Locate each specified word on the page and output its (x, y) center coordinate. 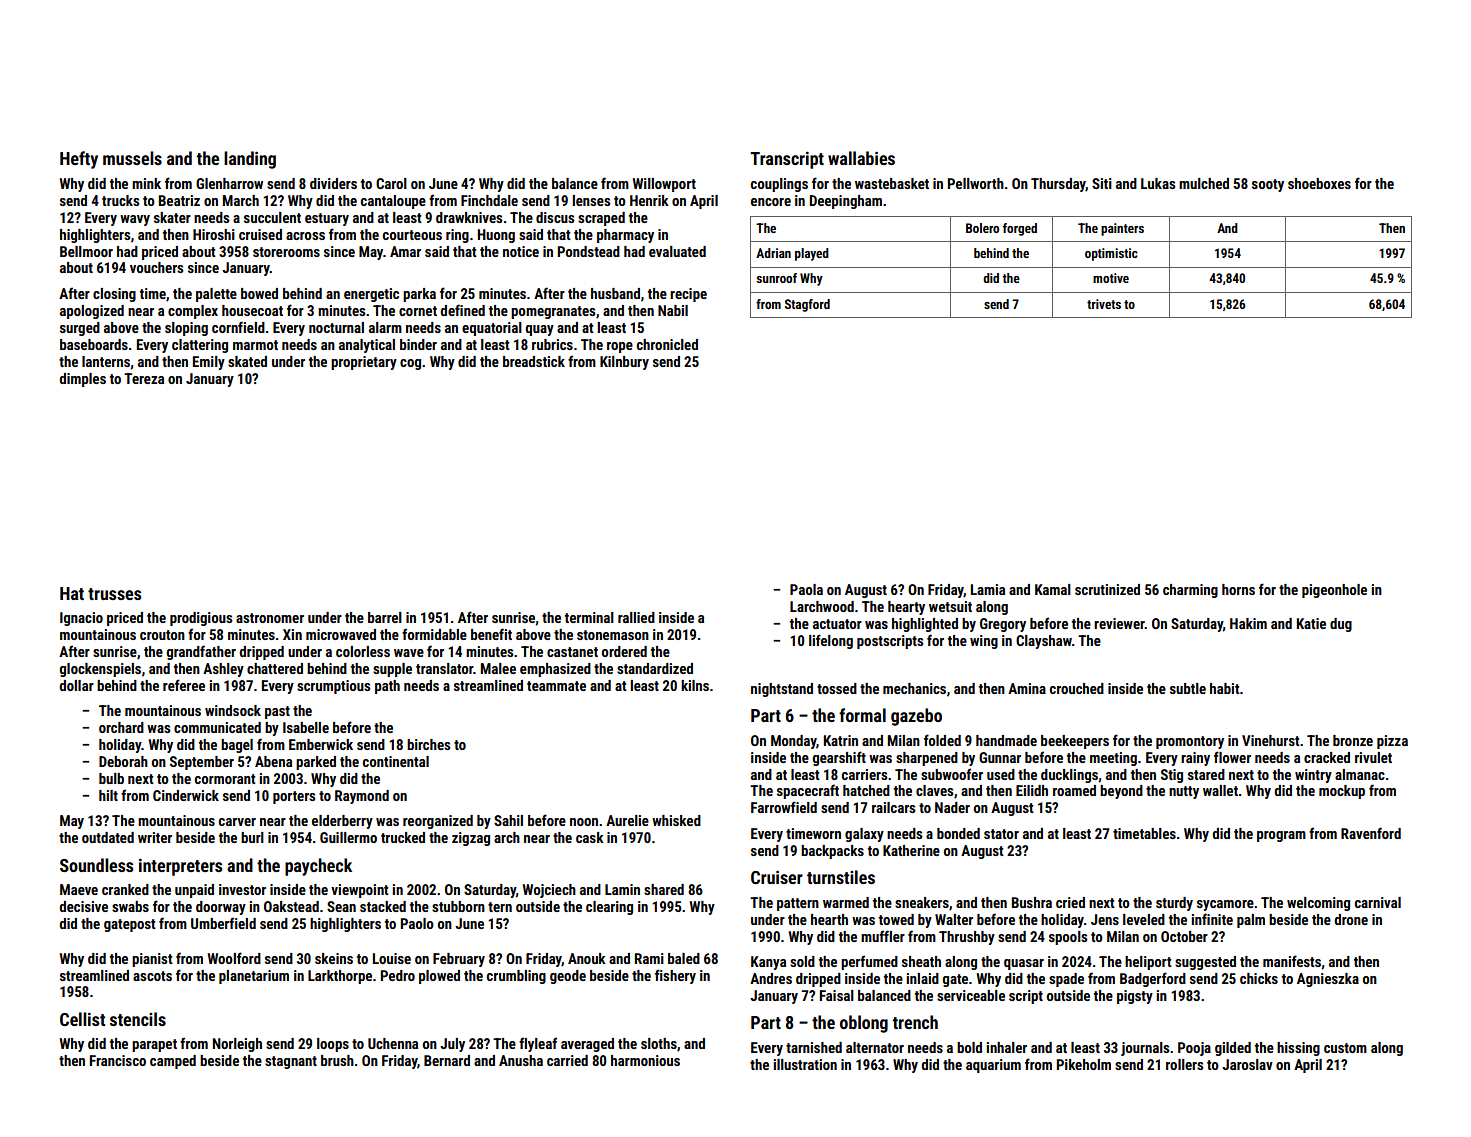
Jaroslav (1247, 1064)
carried (567, 1060)
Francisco (118, 1060)
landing (250, 160)
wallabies (861, 158)
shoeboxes (1319, 183)
